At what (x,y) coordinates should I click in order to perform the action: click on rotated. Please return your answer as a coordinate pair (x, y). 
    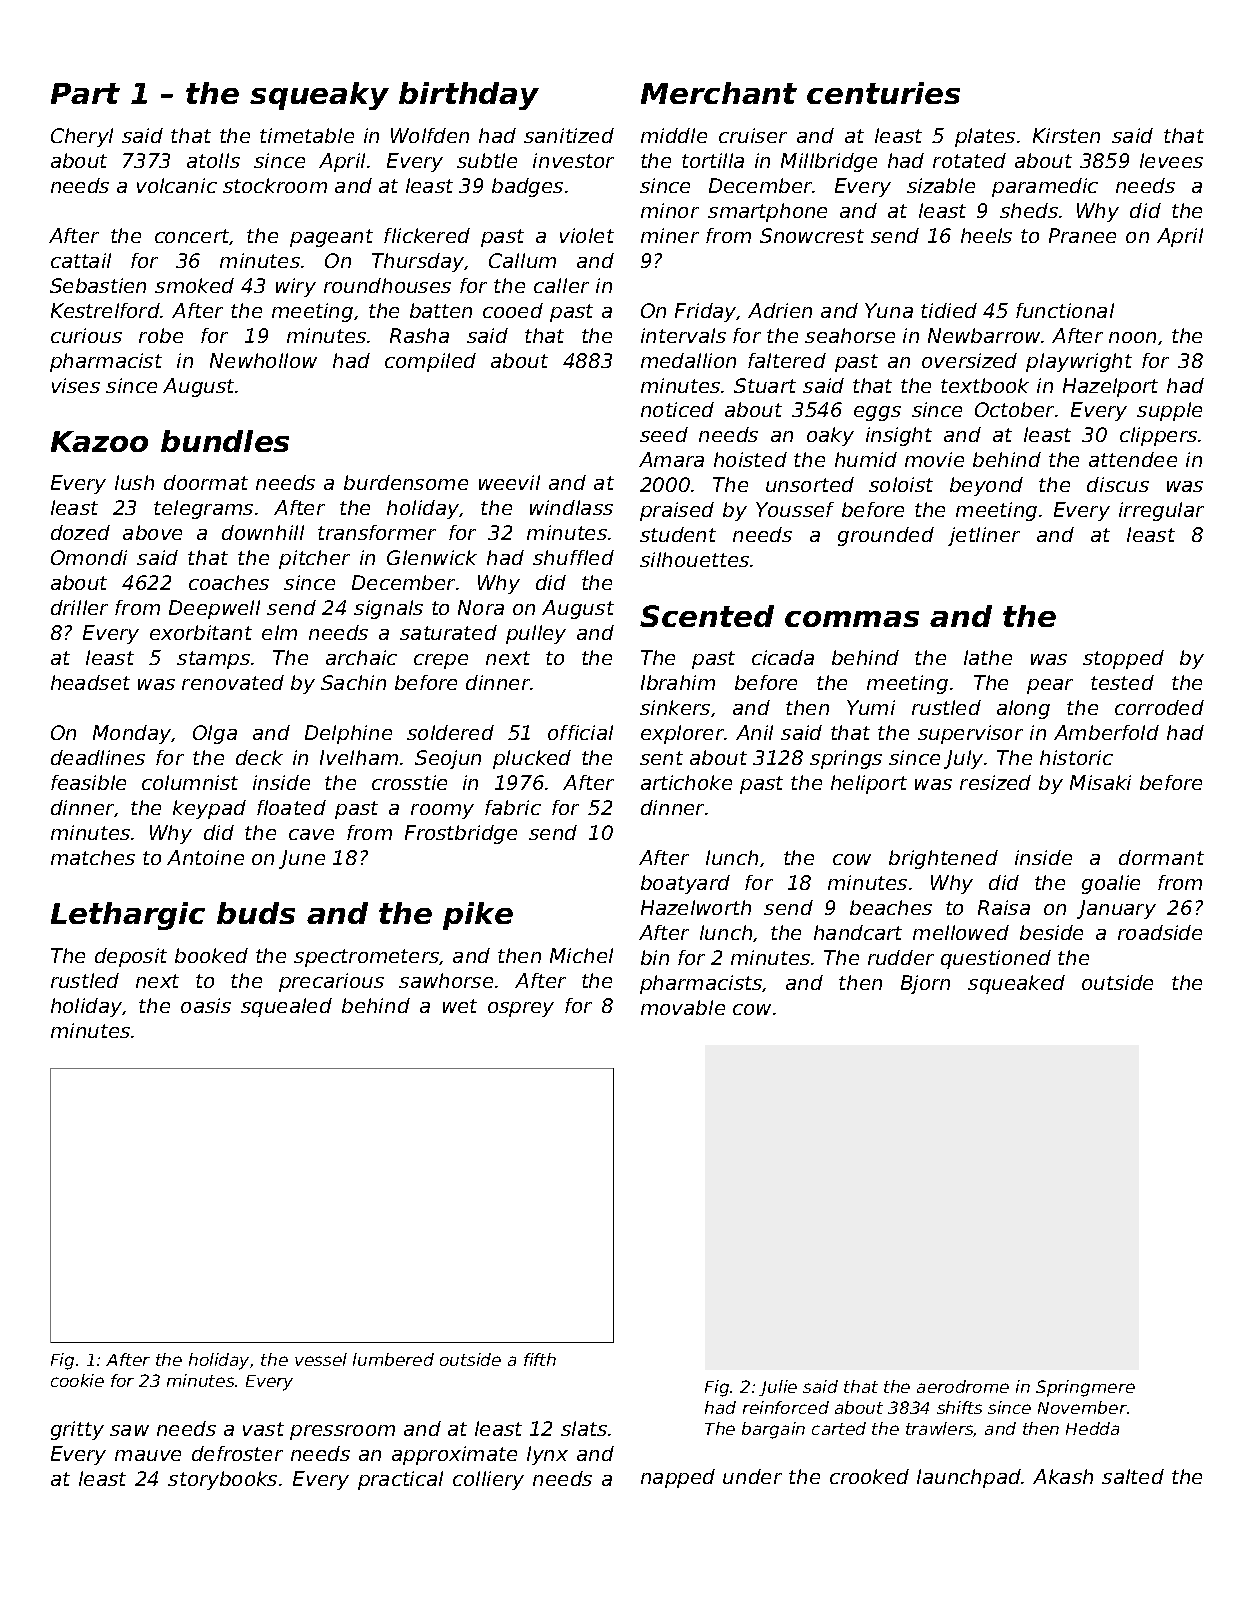
    Looking at the image, I should click on (969, 160).
